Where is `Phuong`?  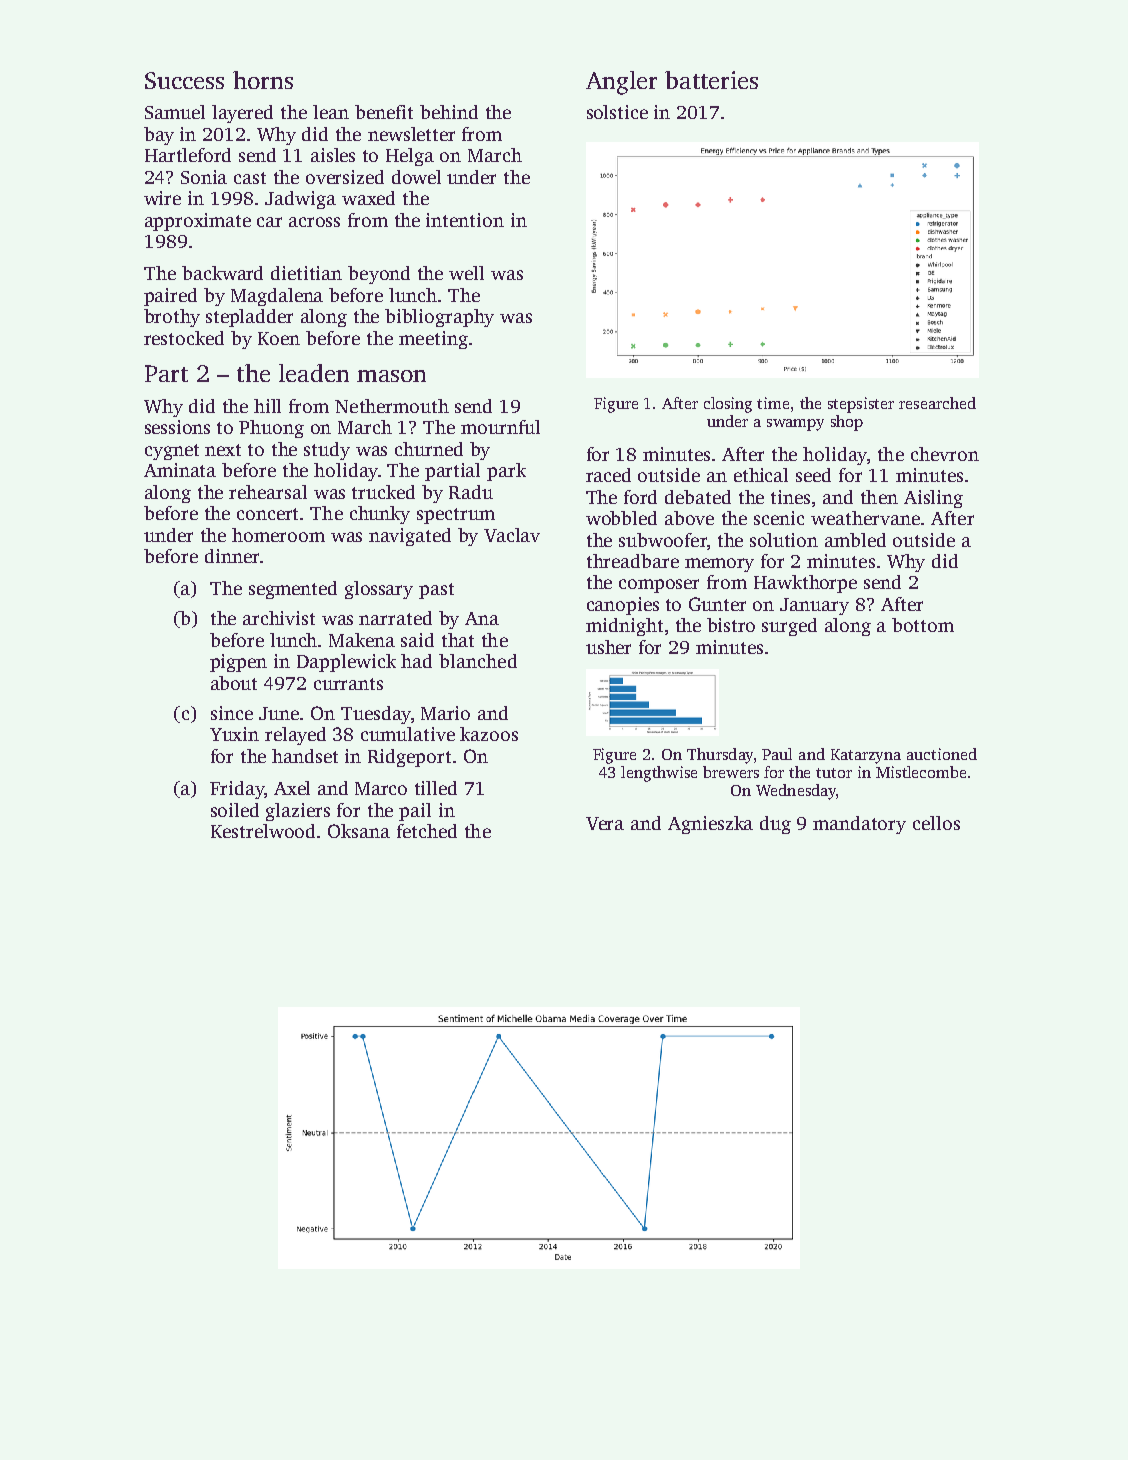
Phuong is located at coordinates (271, 429).
